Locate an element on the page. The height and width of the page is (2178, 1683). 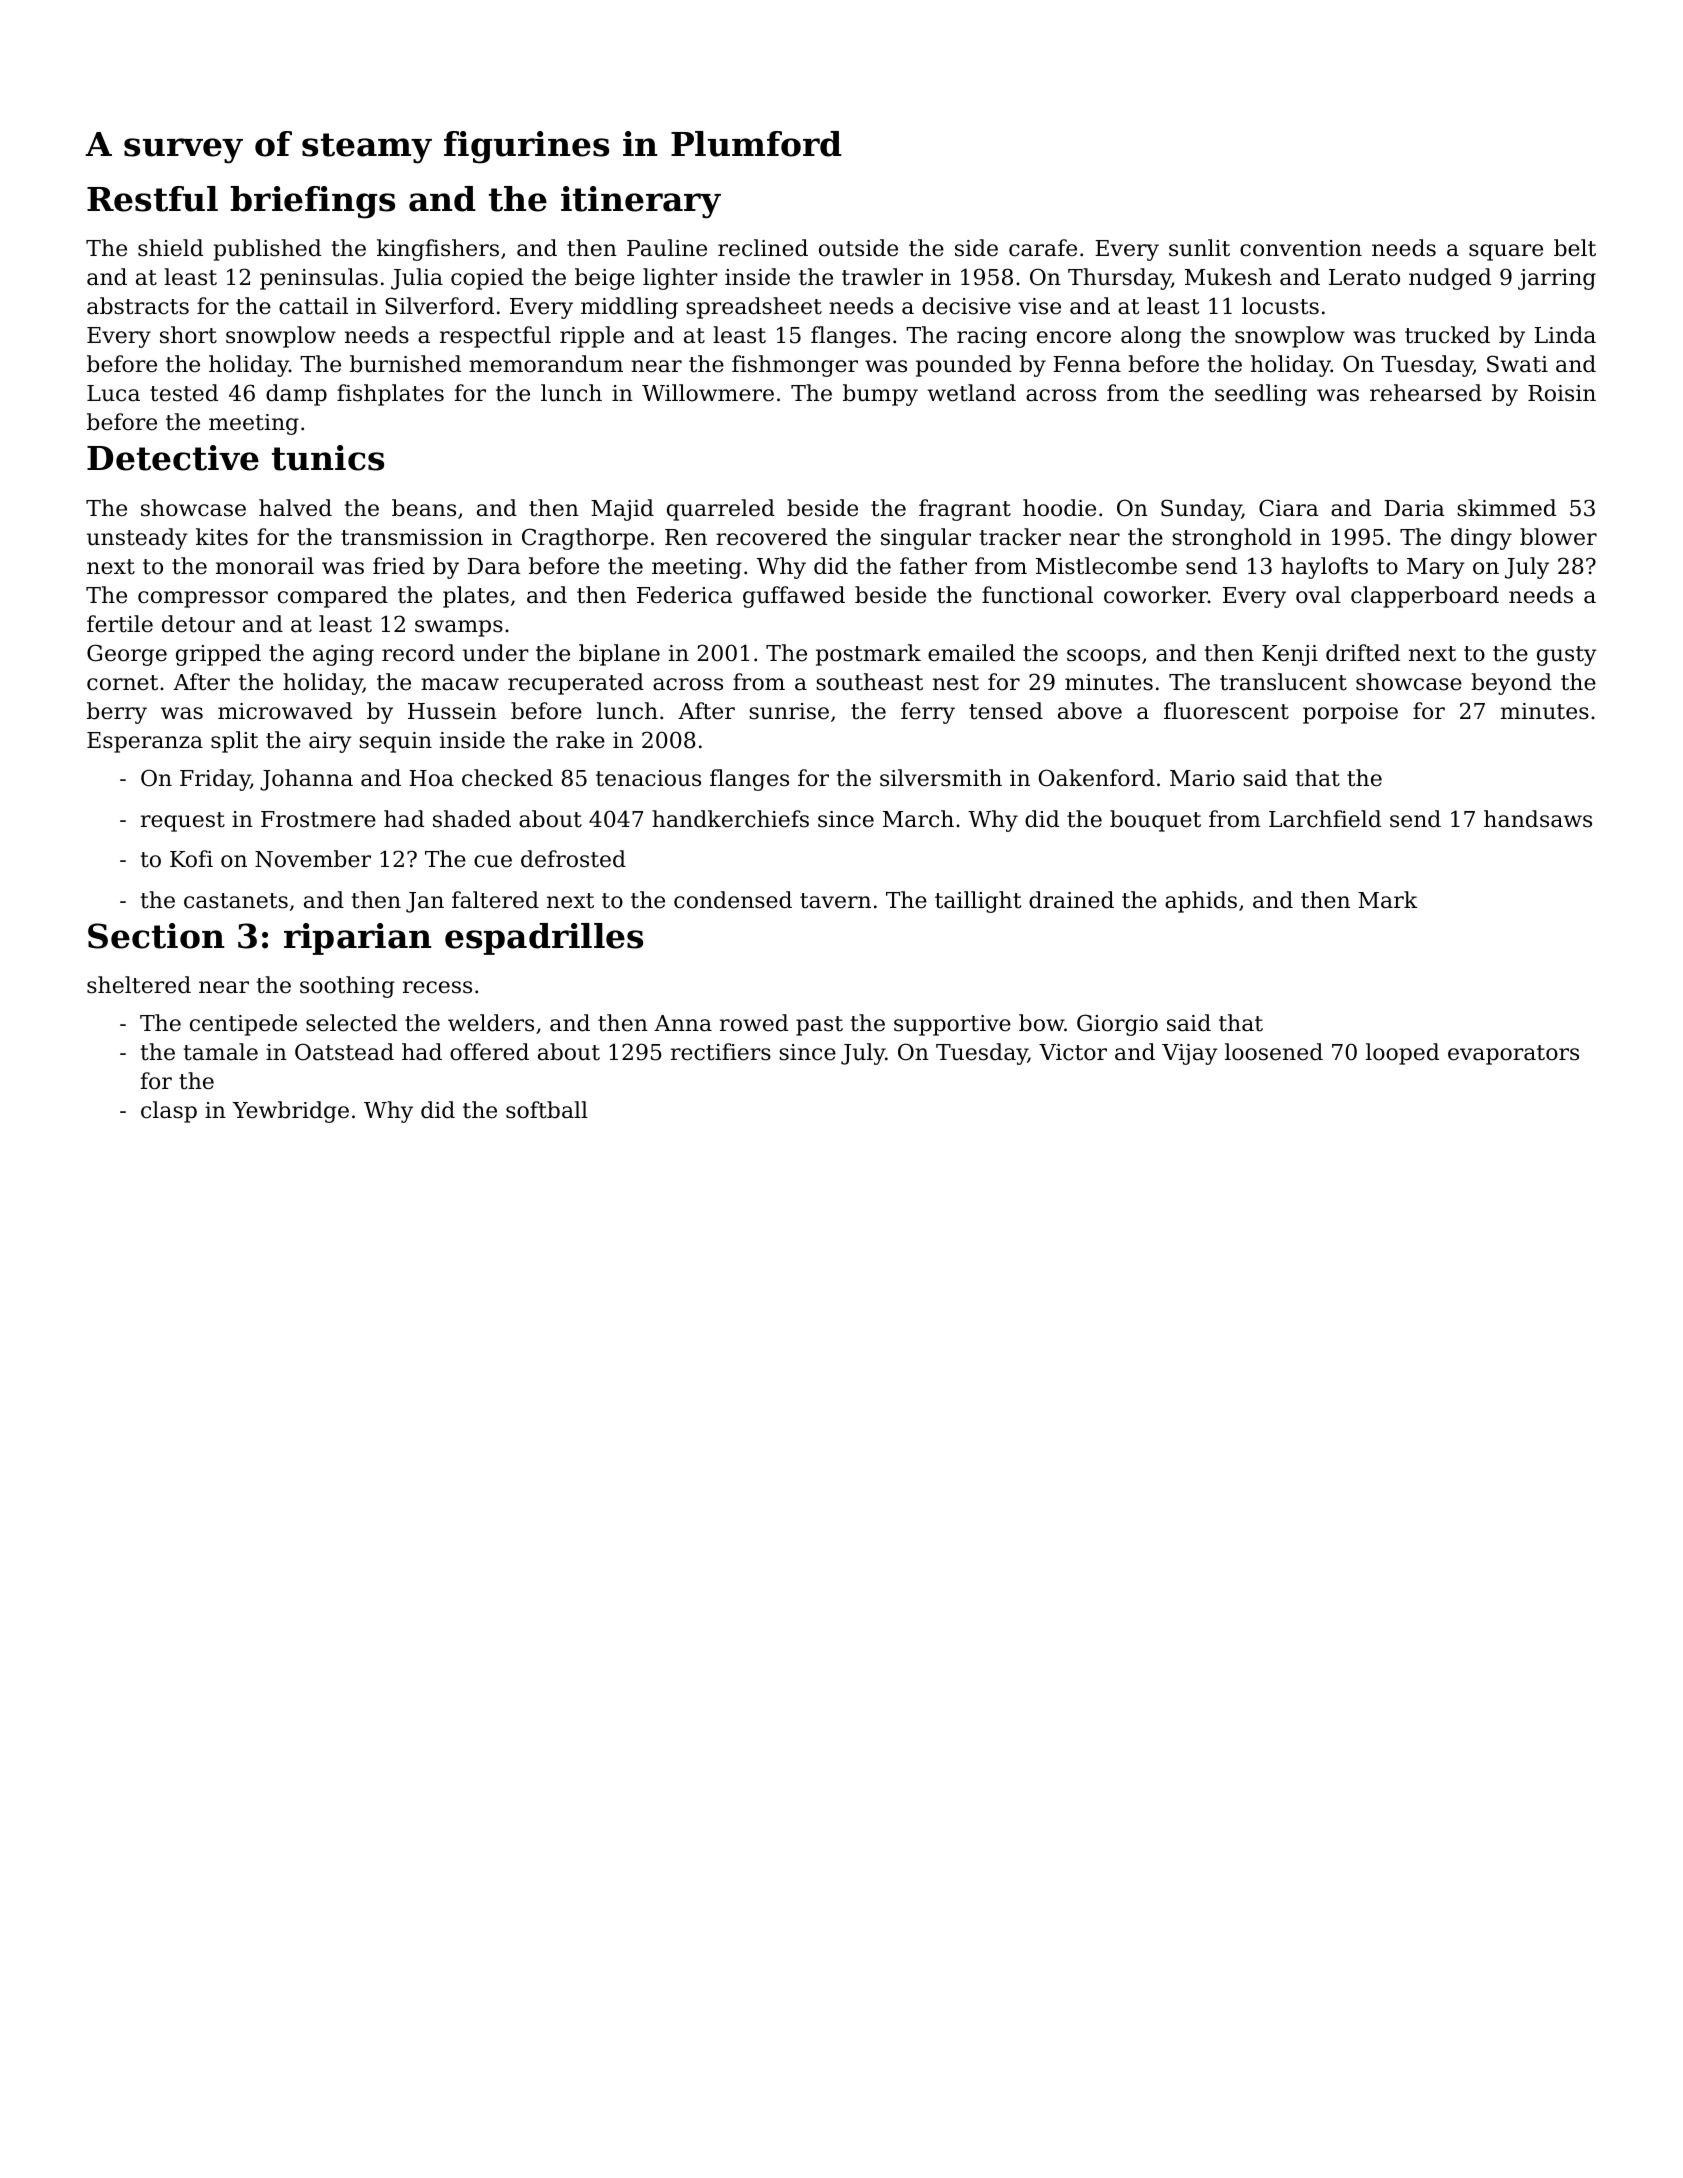
oval is located at coordinates (1318, 595).
